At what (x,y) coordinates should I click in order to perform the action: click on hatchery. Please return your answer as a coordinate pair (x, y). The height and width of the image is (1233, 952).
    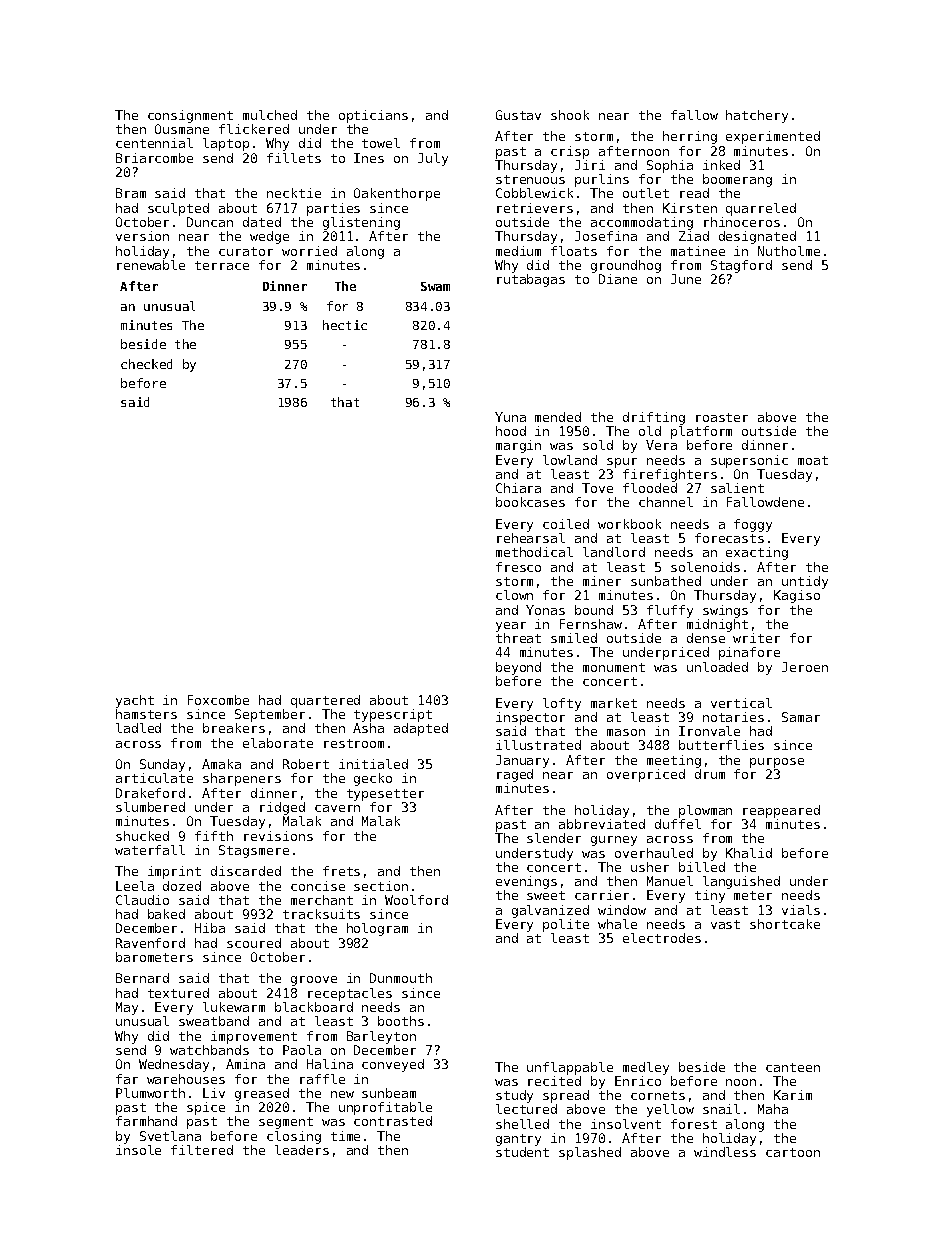
    Looking at the image, I should click on (757, 116).
